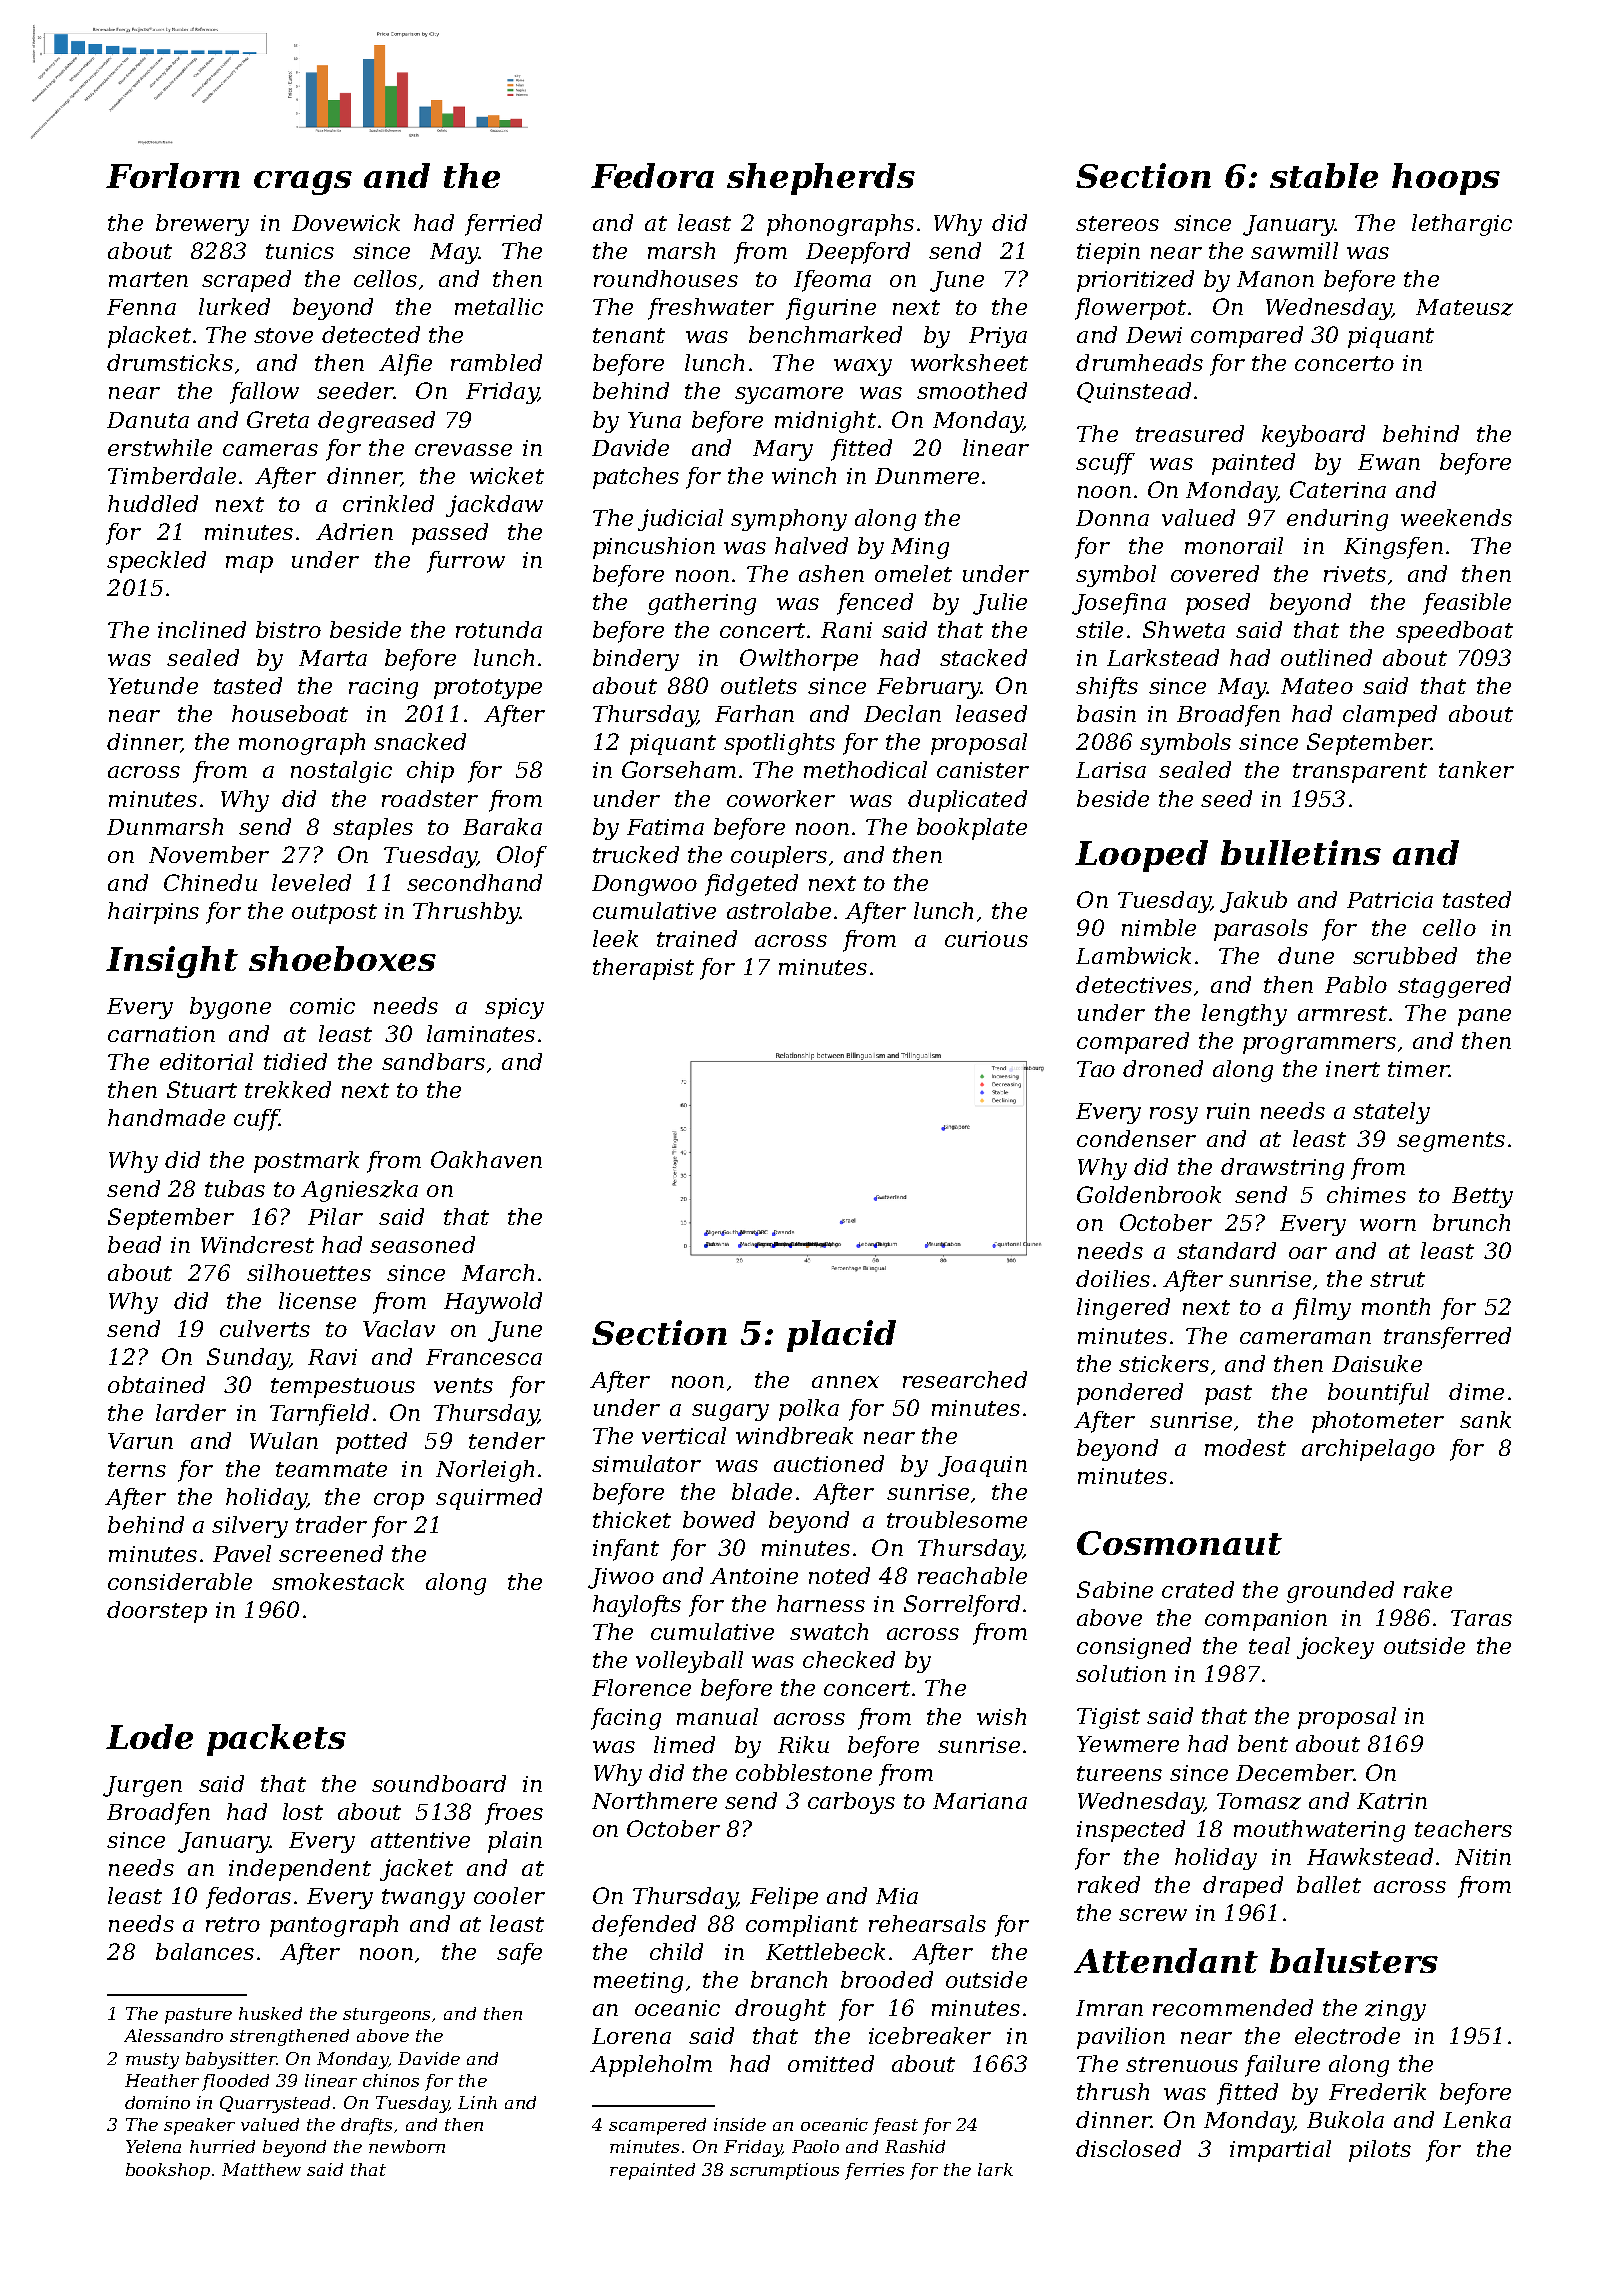  I want to click on culverts, so click(265, 1328).
